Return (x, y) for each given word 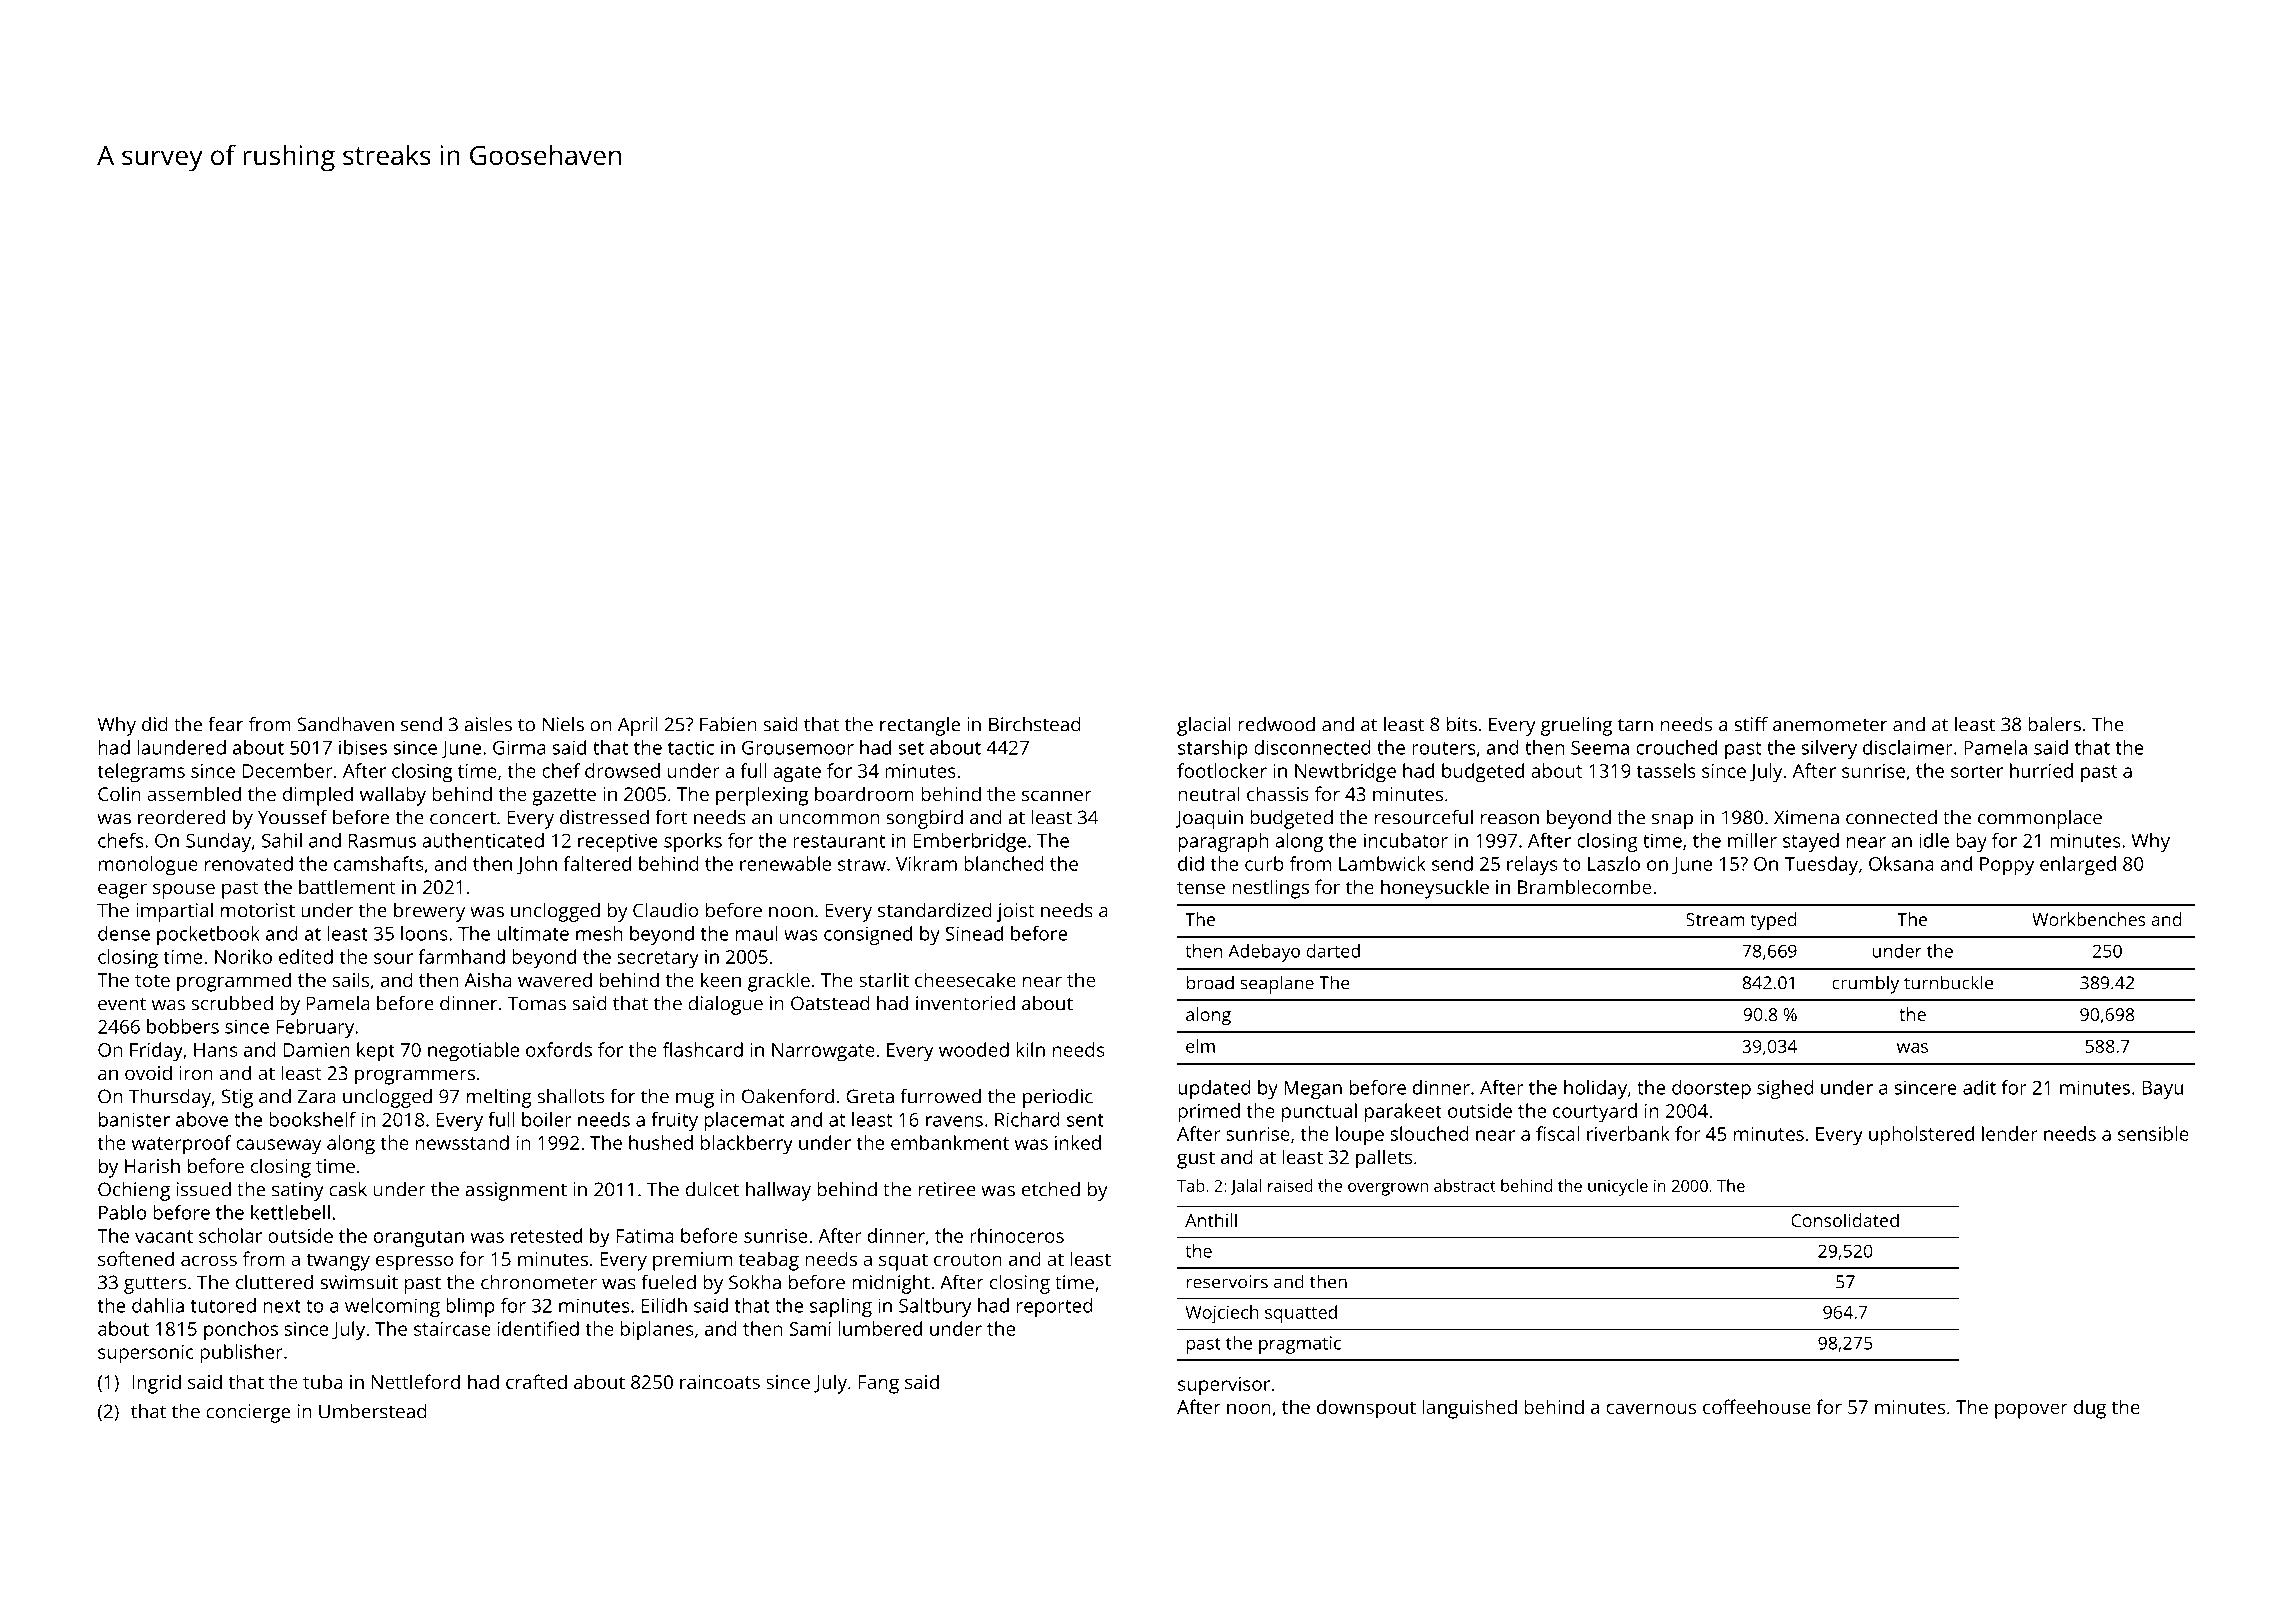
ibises (363, 747)
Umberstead (373, 1411)
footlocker (1222, 770)
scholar (230, 1235)
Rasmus (382, 841)
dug (2090, 1409)
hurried (2041, 770)
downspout (1366, 1409)
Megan (1313, 1090)
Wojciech (1222, 1314)
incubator (1406, 840)
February (315, 1028)
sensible (2153, 1133)
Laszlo (1614, 863)
